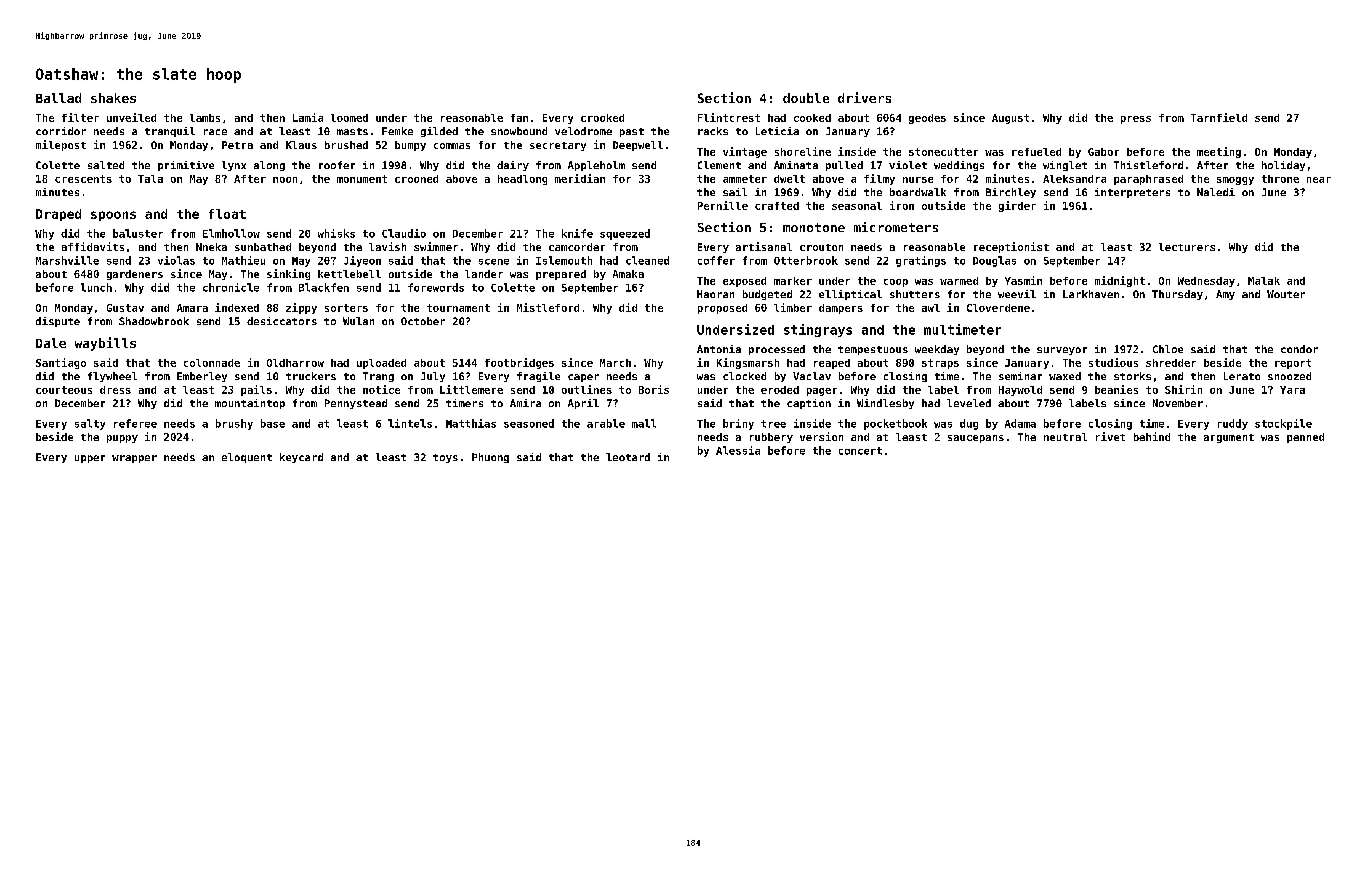  Describe the element at coordinates (806, 98) in the document. I see `double` at that location.
